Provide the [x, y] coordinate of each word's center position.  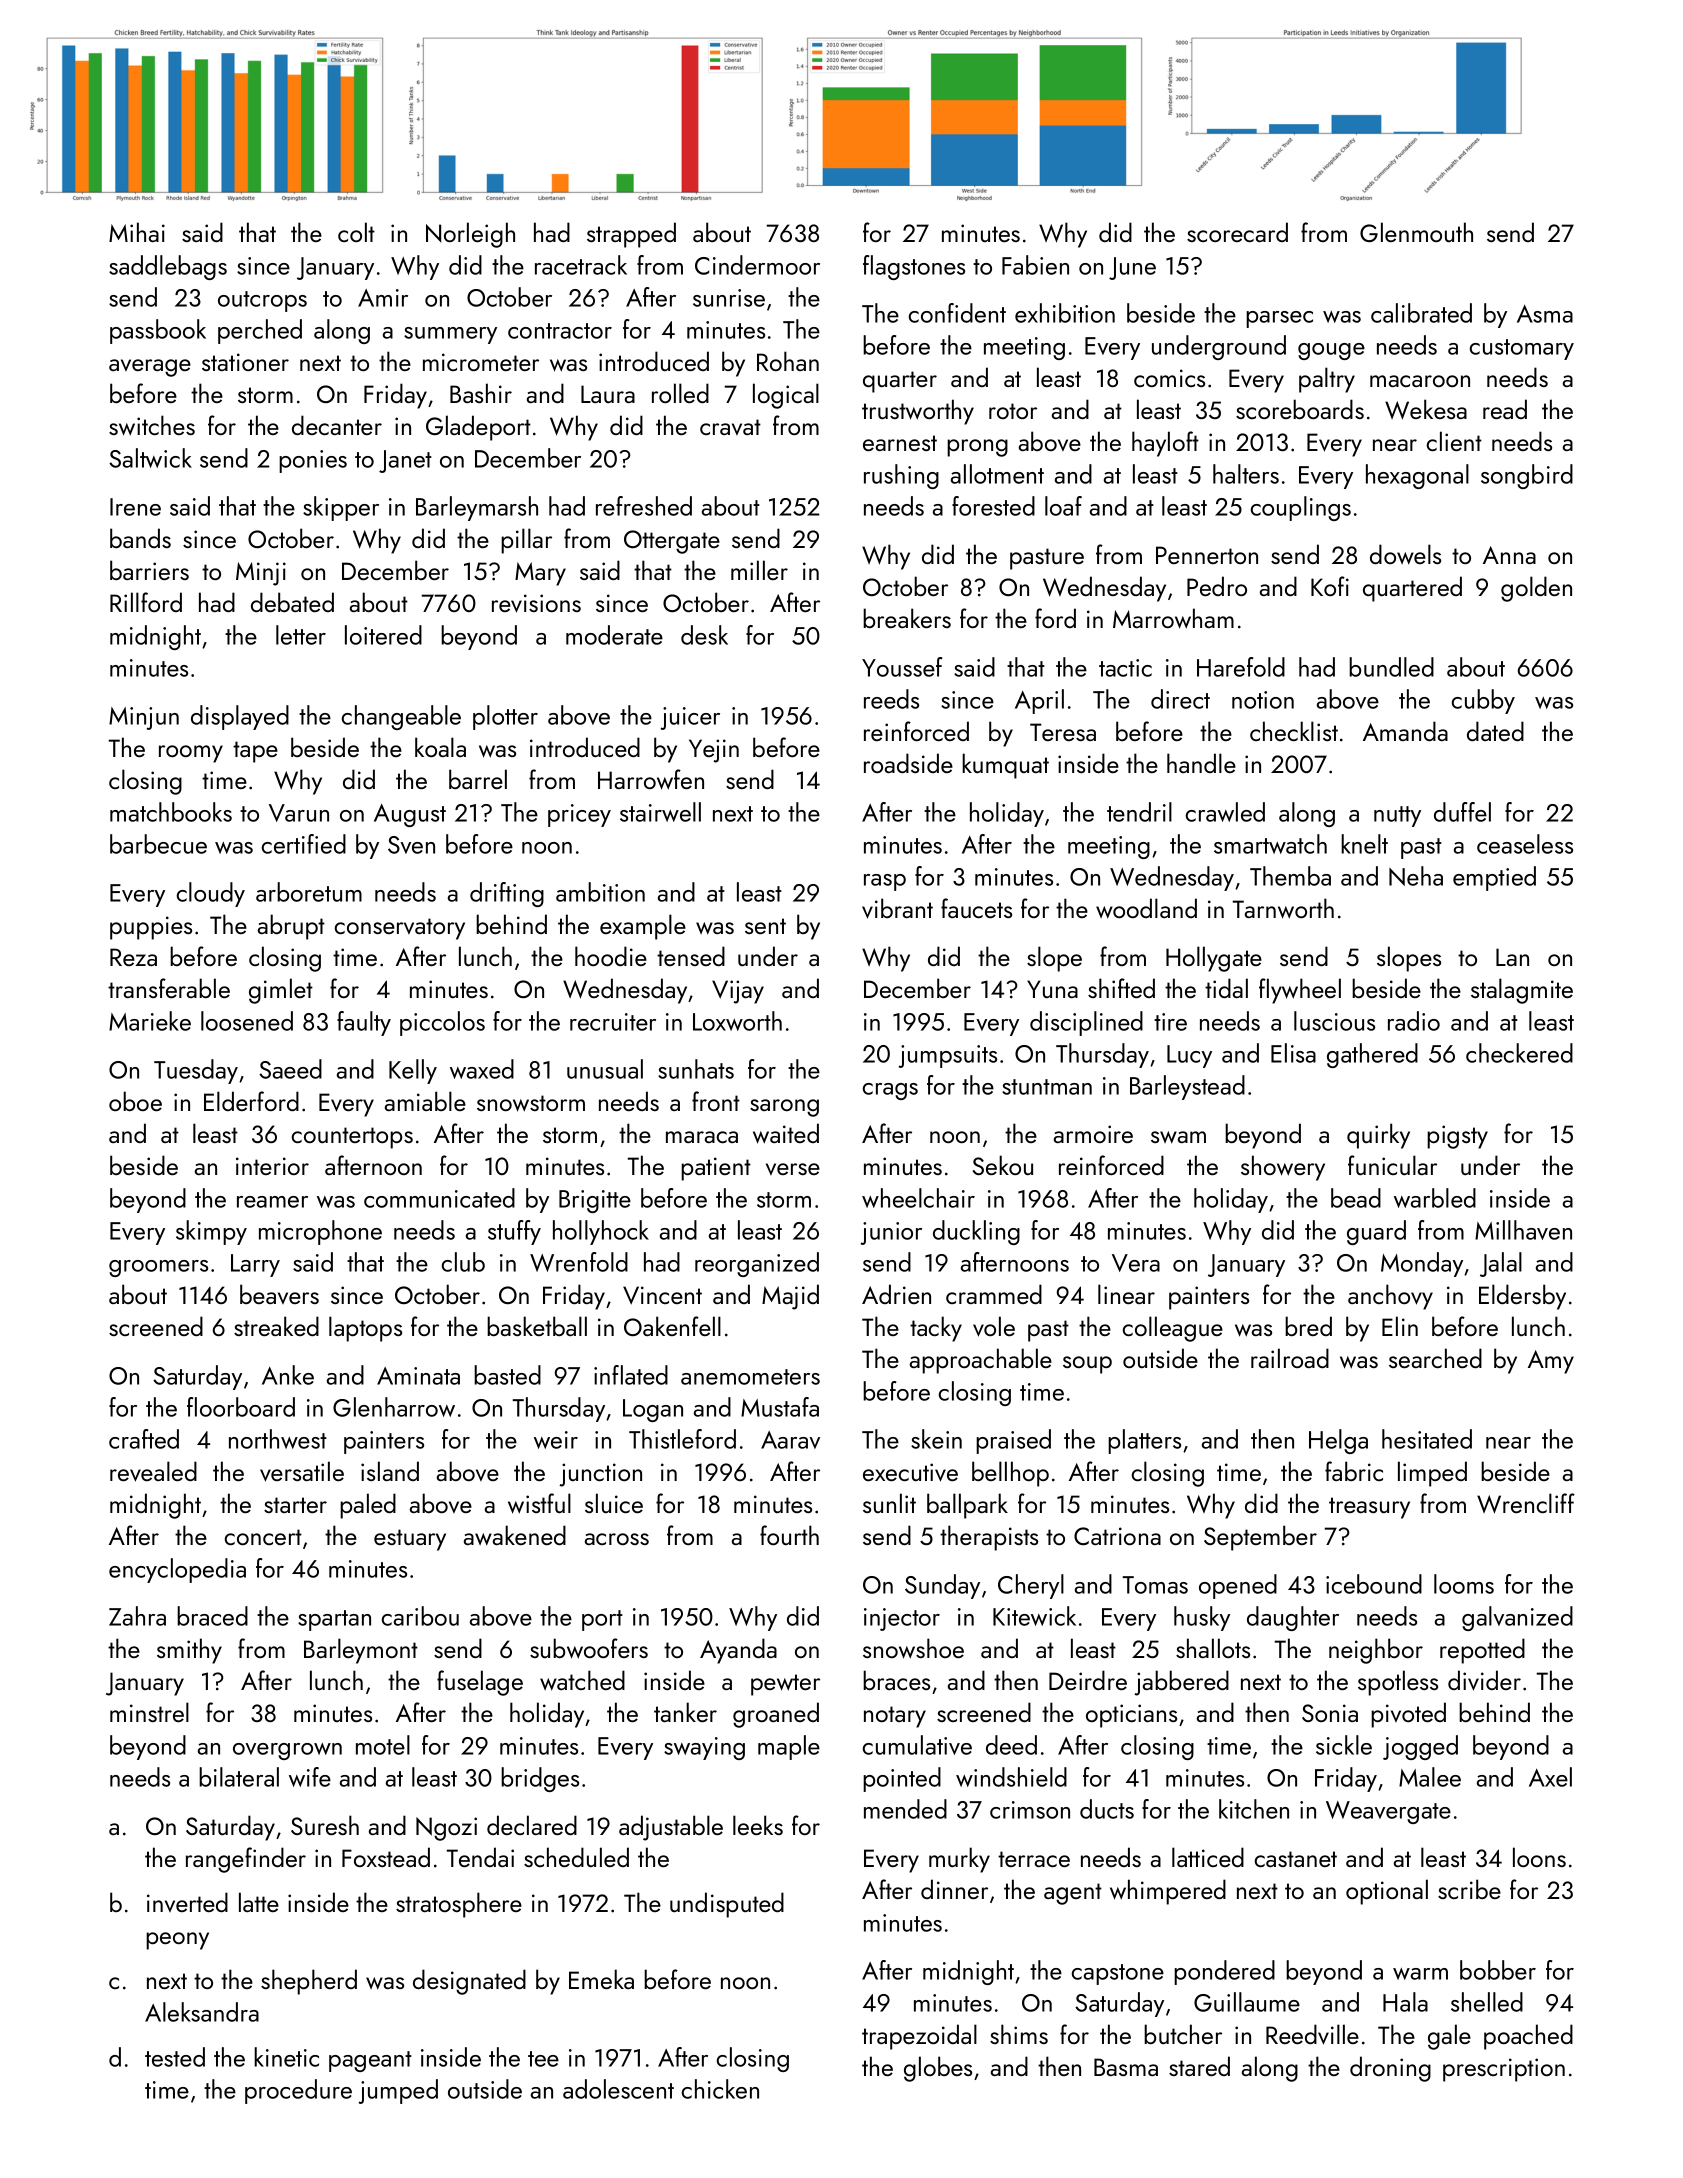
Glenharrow [394, 1407]
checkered [1519, 1053]
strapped [631, 235]
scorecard [1237, 232]
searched [1435, 1358]
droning [1390, 2069]
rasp [885, 882]
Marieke [150, 1021]
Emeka [601, 1979]
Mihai [137, 232]
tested [175, 2057]
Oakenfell [672, 1326]
